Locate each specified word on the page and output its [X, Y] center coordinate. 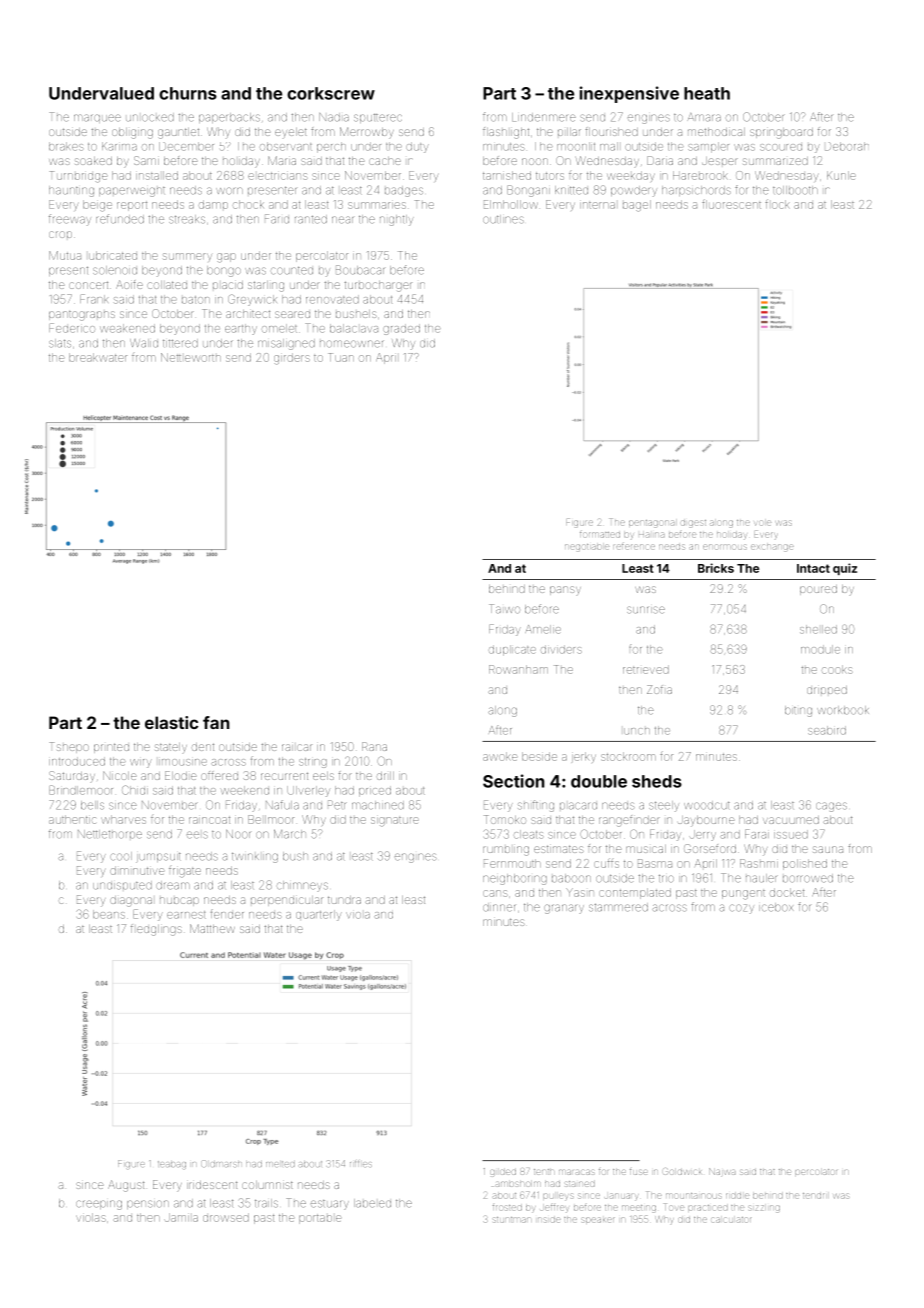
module [820, 649]
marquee [97, 118]
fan [216, 722]
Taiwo [504, 609]
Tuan [341, 357]
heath [707, 93]
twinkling [255, 857]
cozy [741, 909]
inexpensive [629, 94]
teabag [172, 1165]
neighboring [515, 879]
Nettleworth [191, 357]
